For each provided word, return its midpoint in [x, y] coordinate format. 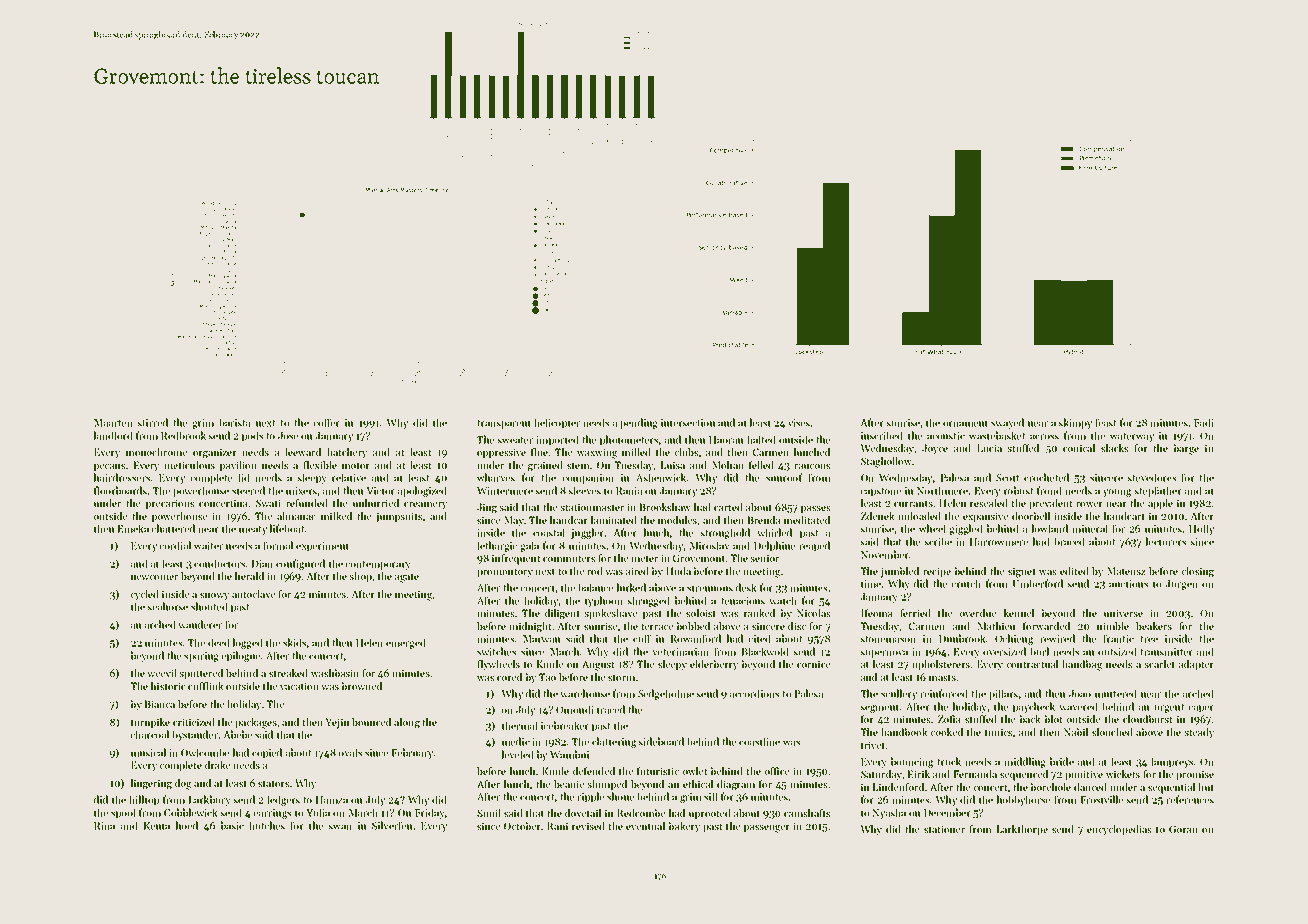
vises [799, 423]
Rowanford [696, 638]
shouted [209, 606]
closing [1198, 572]
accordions [754, 693]
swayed [1007, 423]
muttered [1116, 693]
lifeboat [287, 528]
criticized [194, 722]
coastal [548, 532]
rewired [1058, 638]
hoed [187, 825]
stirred [153, 422]
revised [588, 826]
